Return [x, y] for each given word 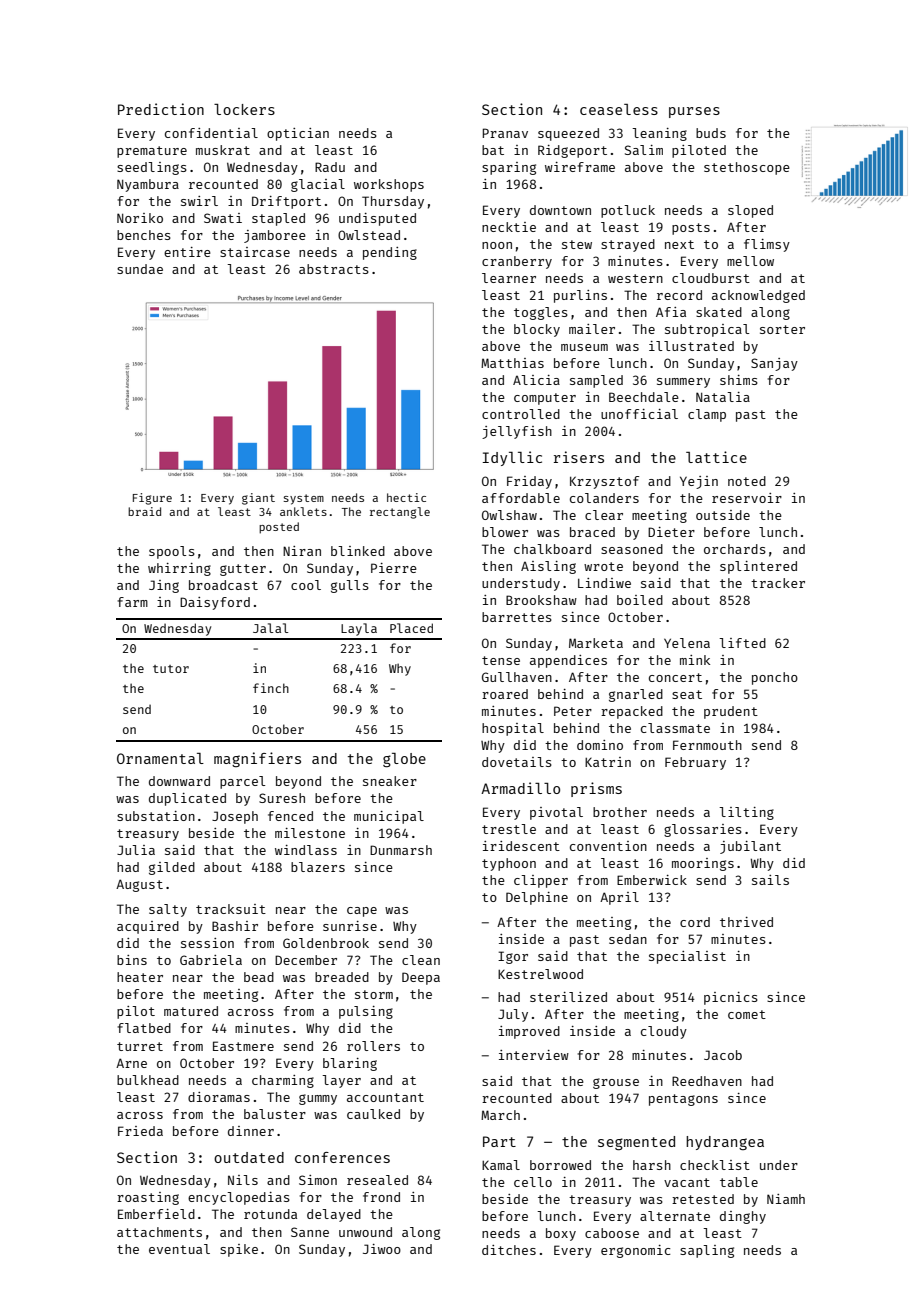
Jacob [723, 1055]
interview [534, 1055]
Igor [513, 957]
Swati [223, 218]
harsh [652, 1165]
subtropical [707, 330]
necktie [509, 227]
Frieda [140, 1131]
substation [156, 816]
